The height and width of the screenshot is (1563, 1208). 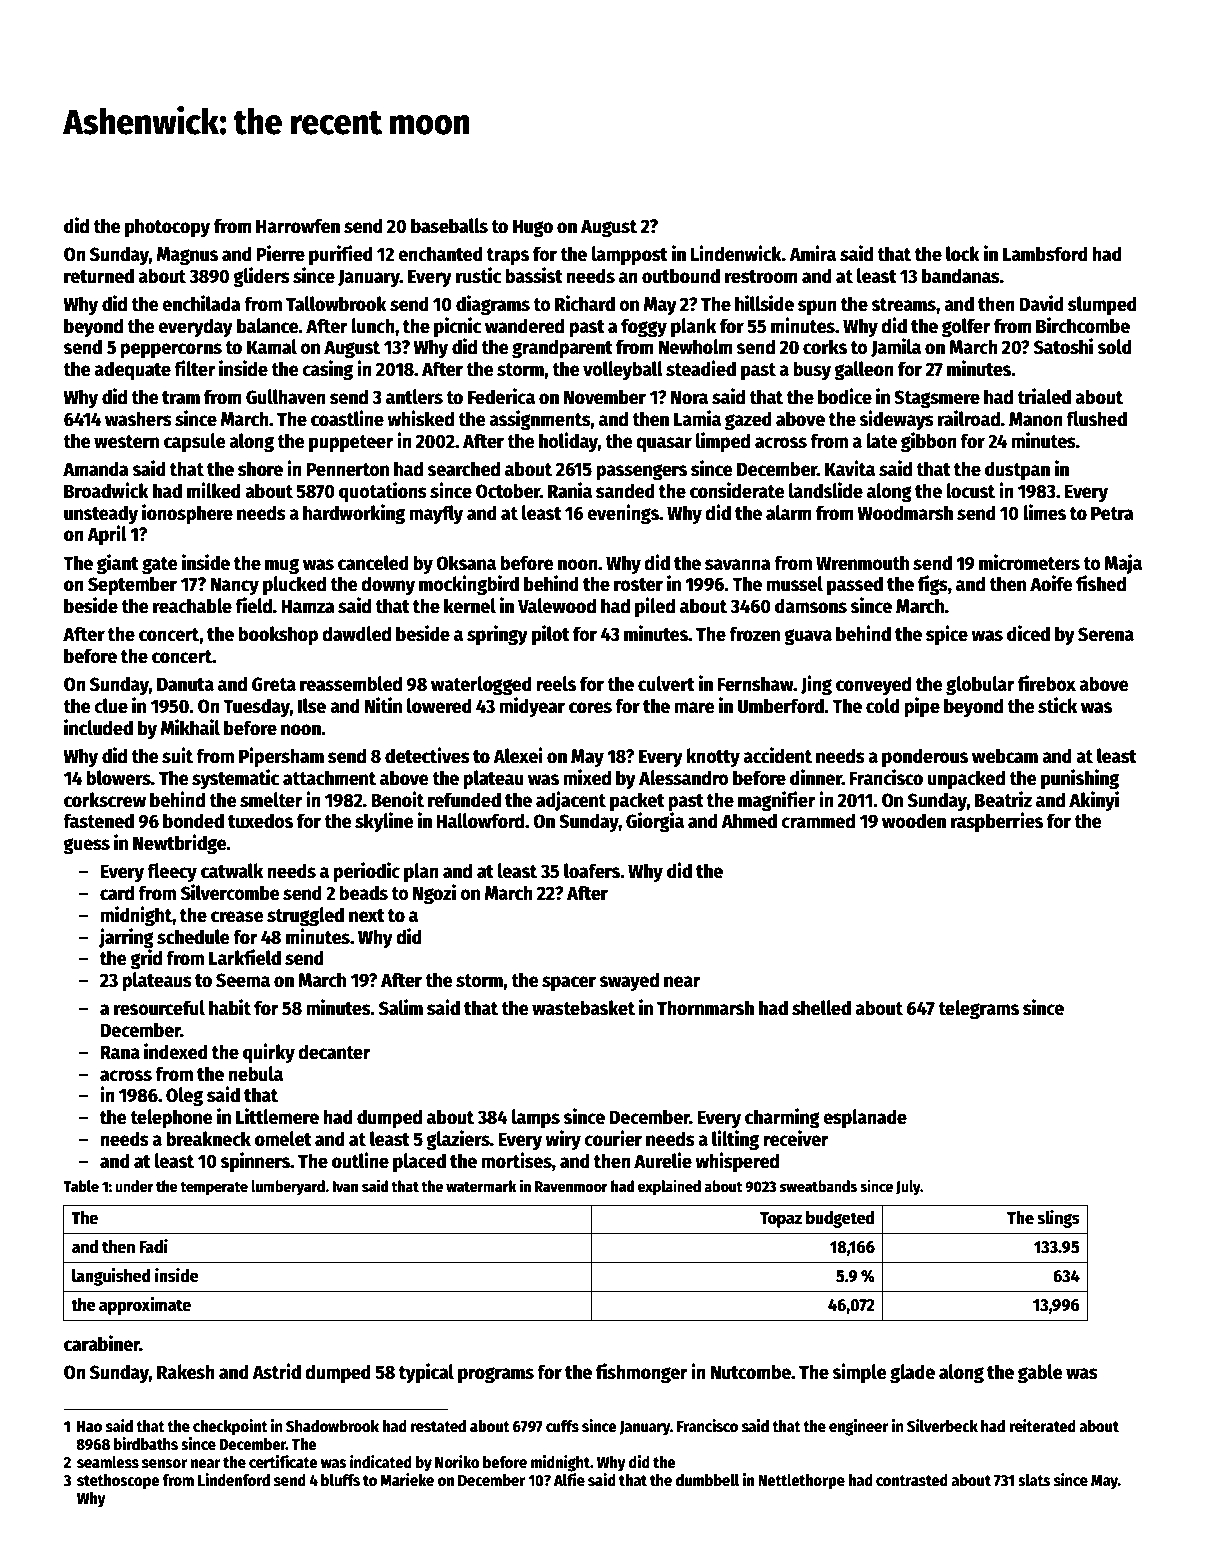 What do you see at coordinates (354, 514) in the screenshot?
I see `hardworking` at bounding box center [354, 514].
